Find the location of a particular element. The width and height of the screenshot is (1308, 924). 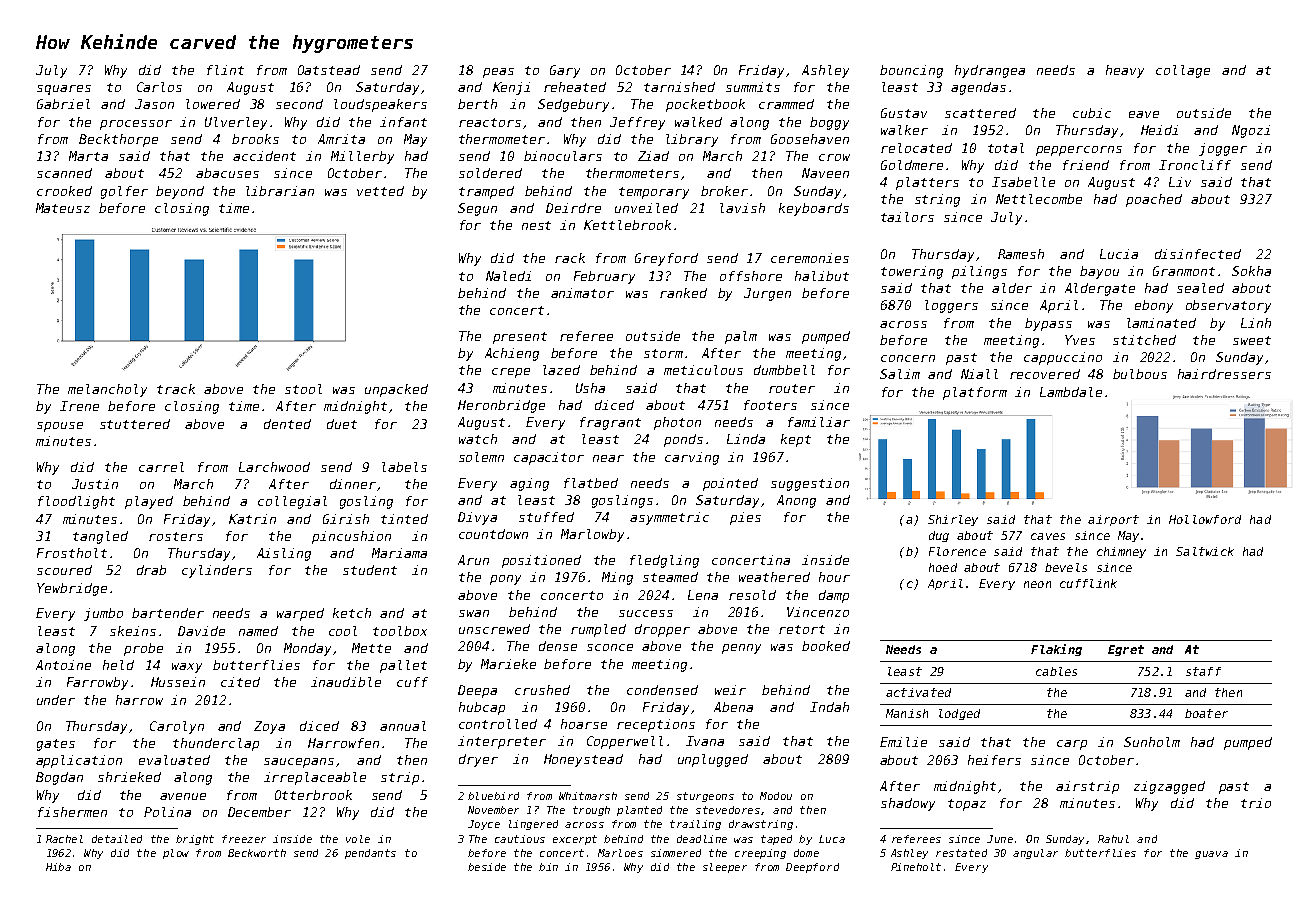

Shirley is located at coordinates (953, 520).
